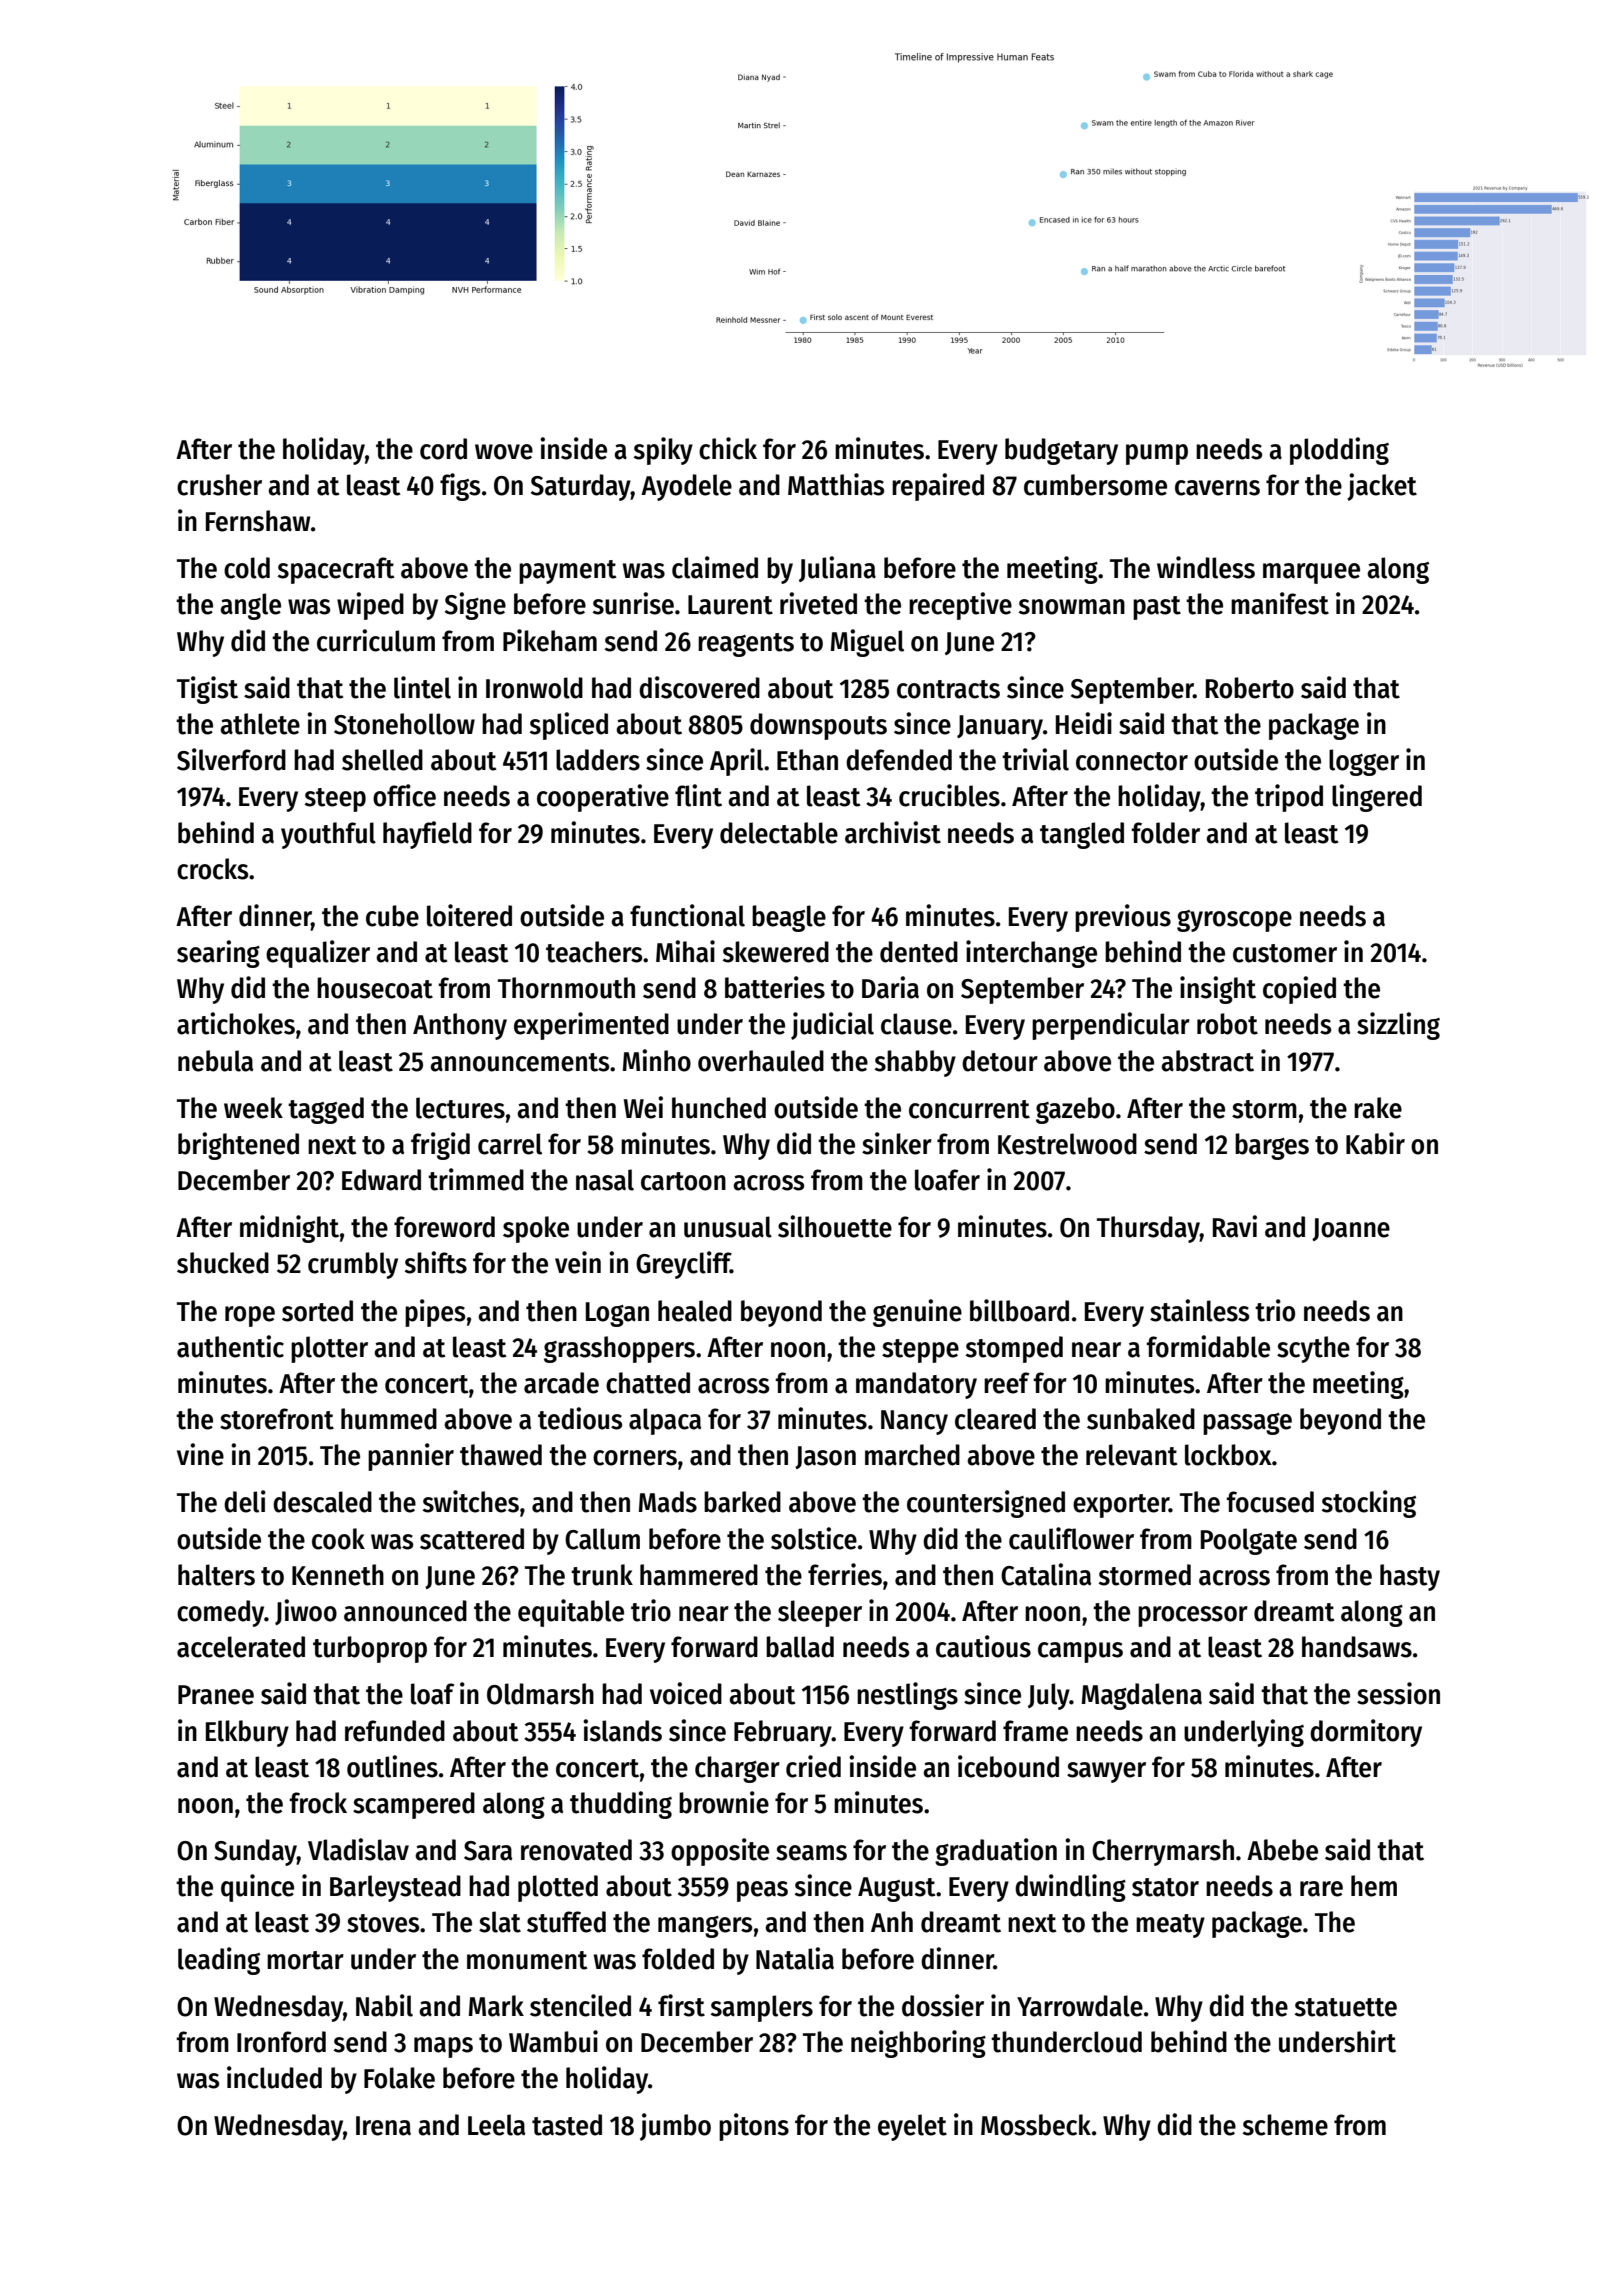  What do you see at coordinates (305, 1960) in the image?
I see `mortar` at bounding box center [305, 1960].
